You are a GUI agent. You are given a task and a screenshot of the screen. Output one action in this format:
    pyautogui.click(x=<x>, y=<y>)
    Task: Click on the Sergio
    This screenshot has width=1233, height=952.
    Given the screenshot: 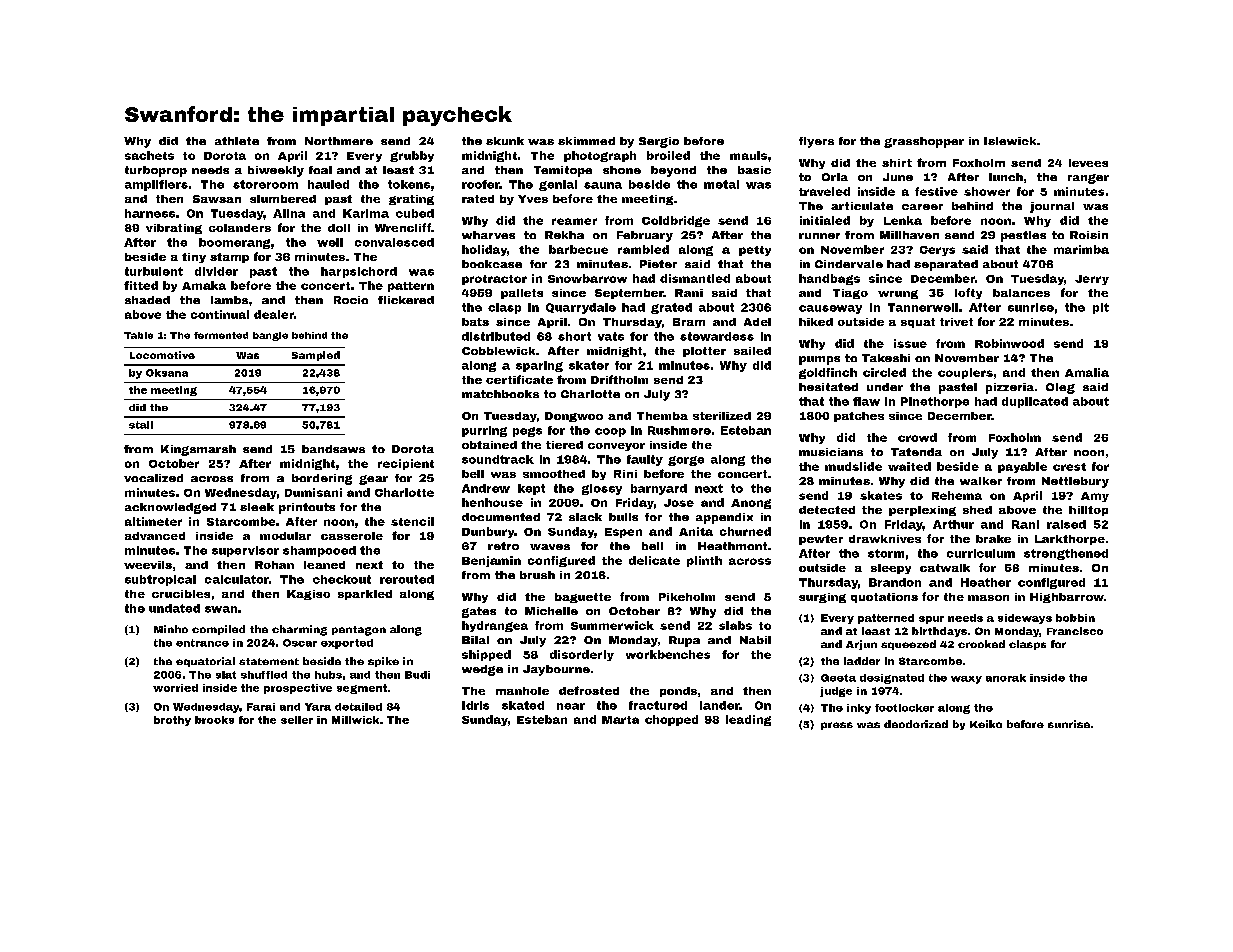 What is the action you would take?
    pyautogui.click(x=659, y=142)
